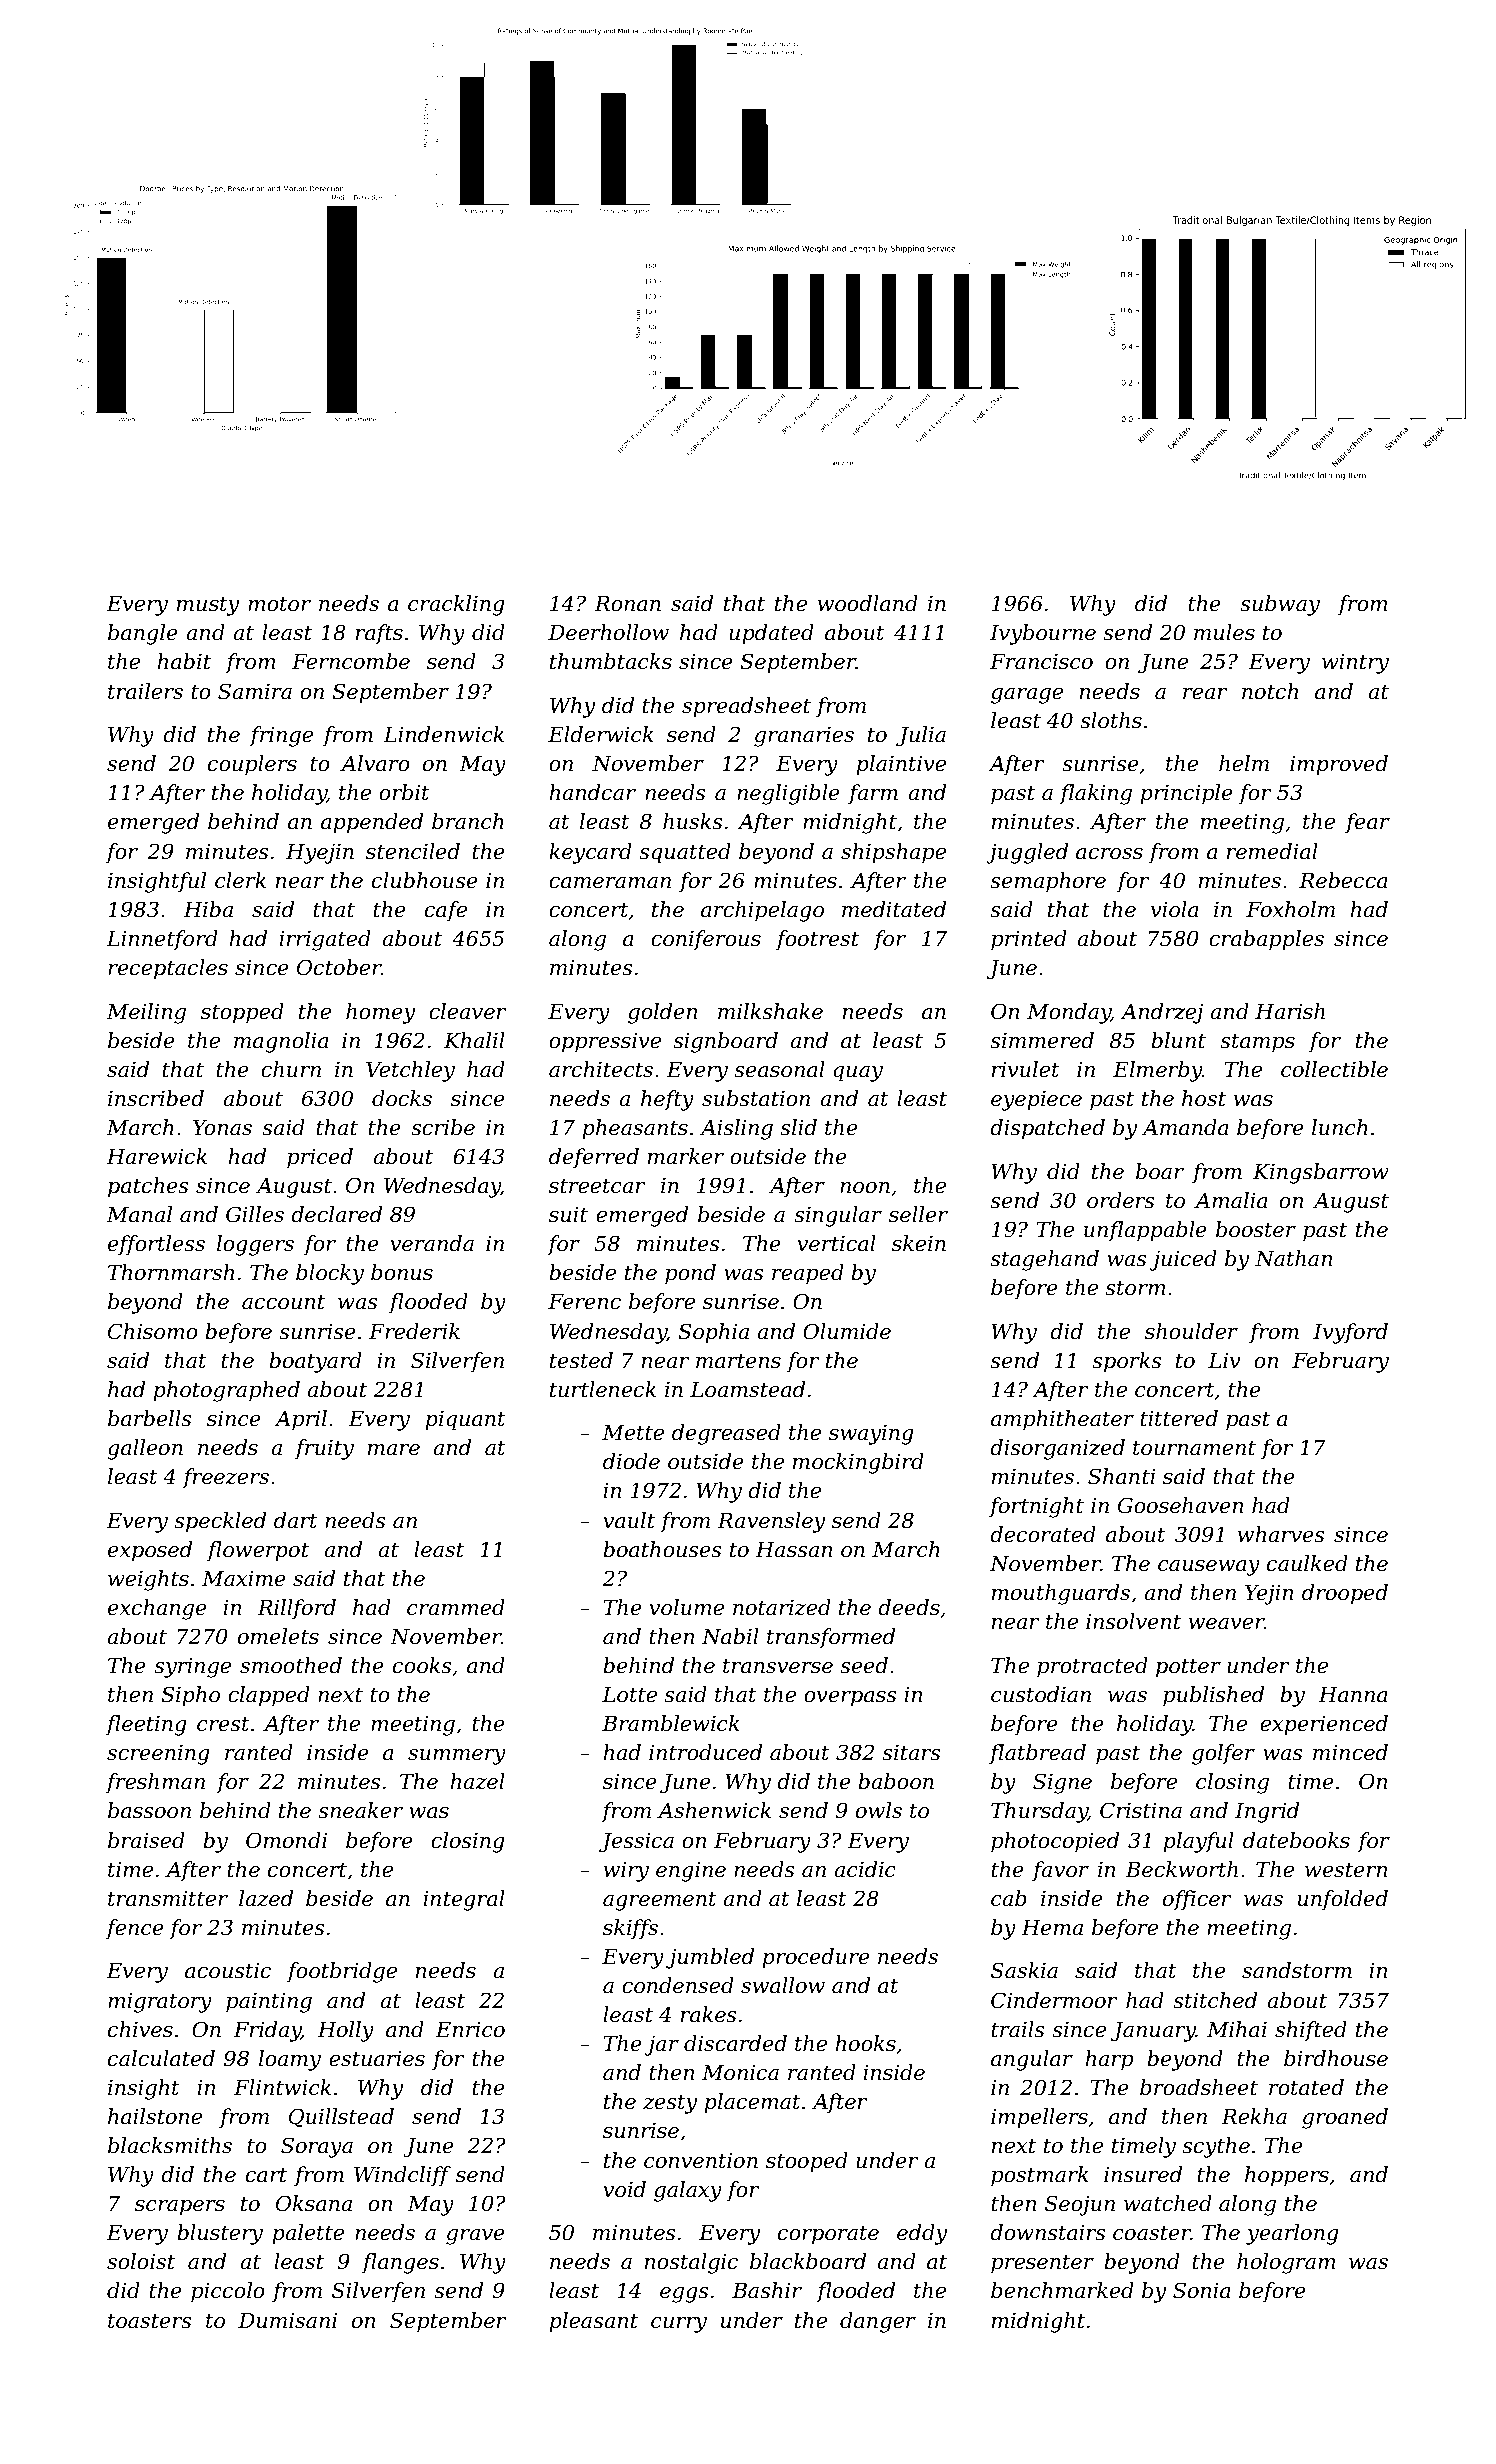 Image resolution: width=1496 pixels, height=2464 pixels. Describe the element at coordinates (730, 1636) in the screenshot. I see `Nabil` at that location.
